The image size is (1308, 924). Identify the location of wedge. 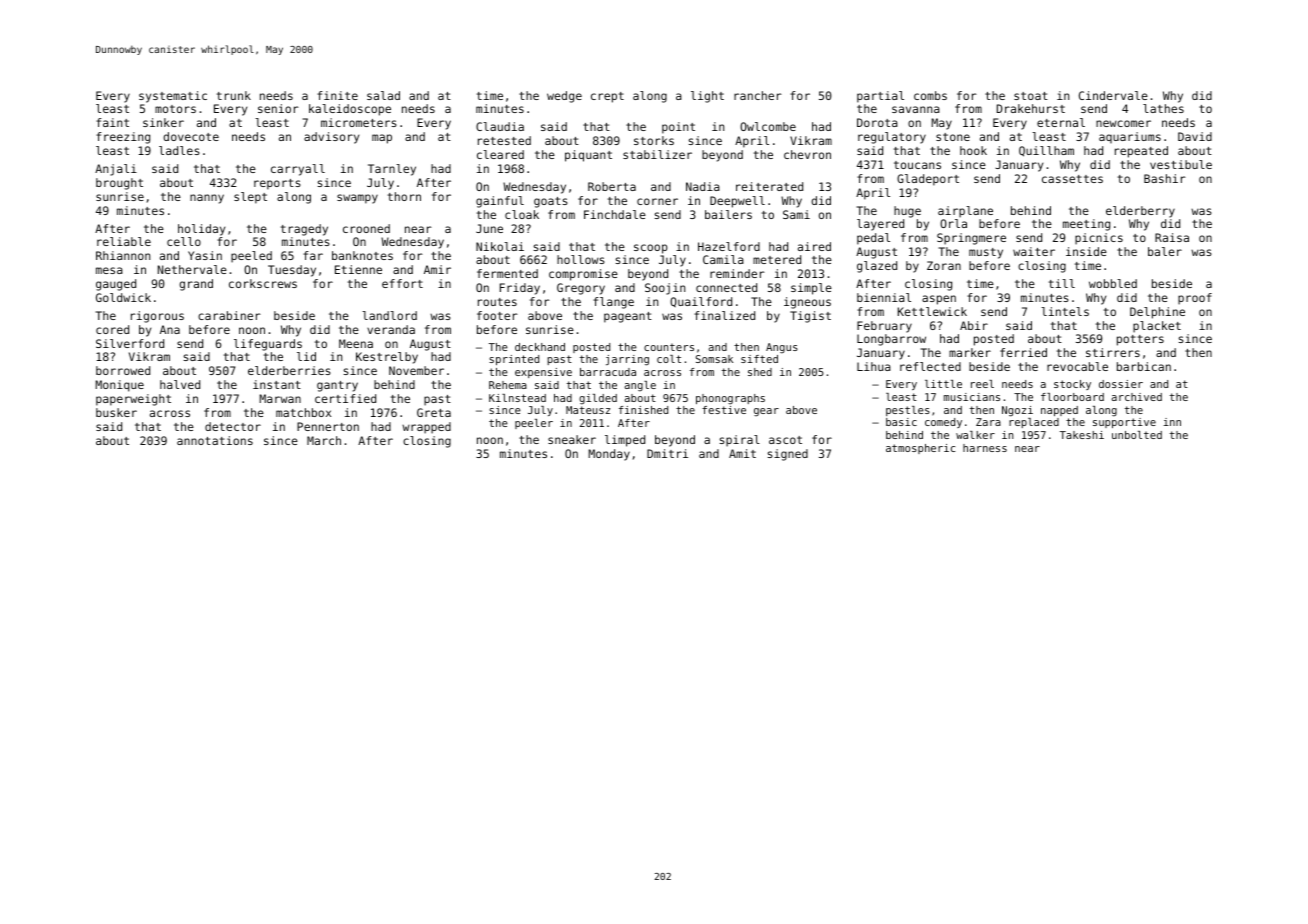
(564, 97).
